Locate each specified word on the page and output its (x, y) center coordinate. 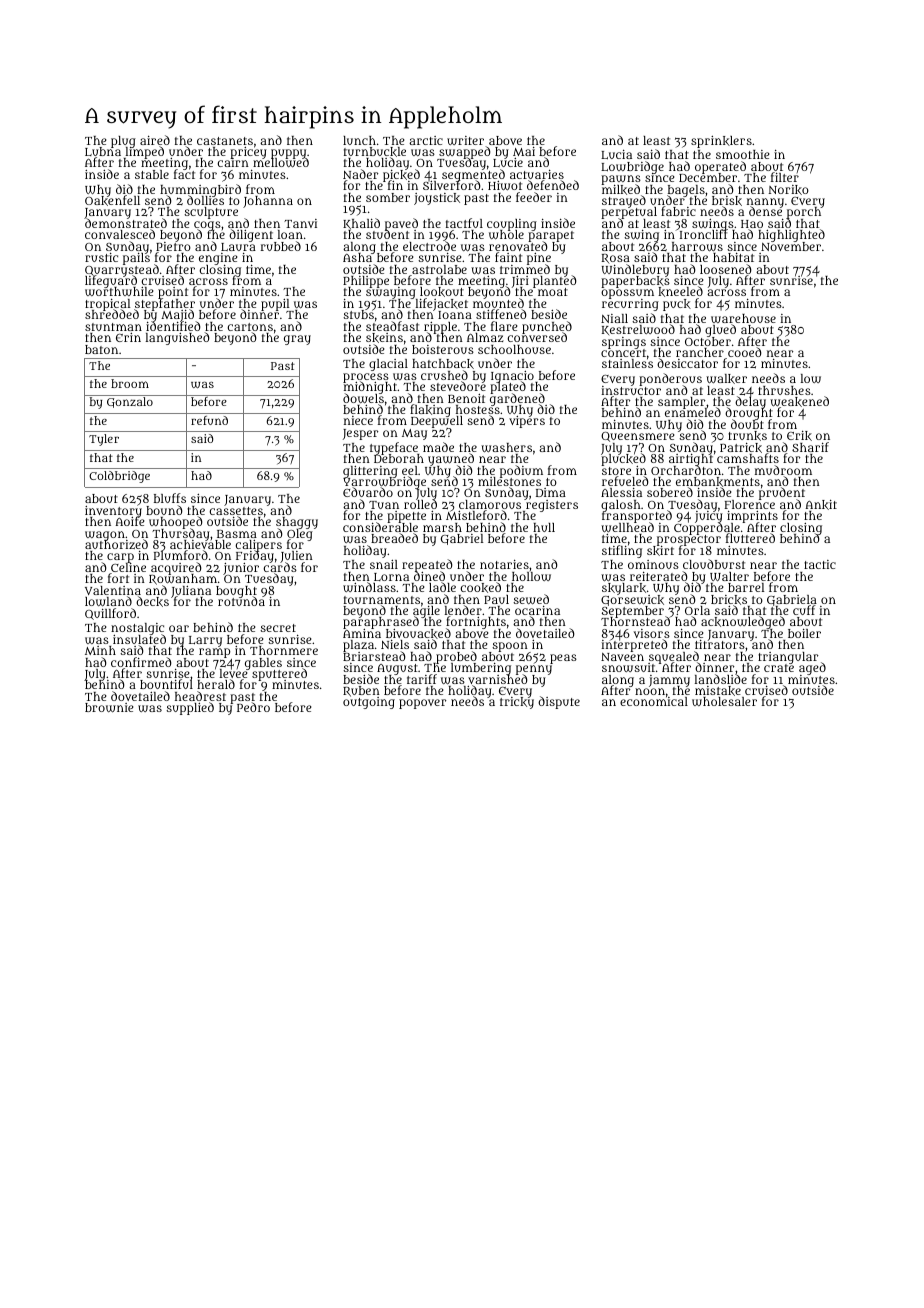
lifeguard (111, 282)
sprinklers (721, 142)
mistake (718, 691)
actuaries (537, 174)
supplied (190, 708)
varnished (498, 679)
